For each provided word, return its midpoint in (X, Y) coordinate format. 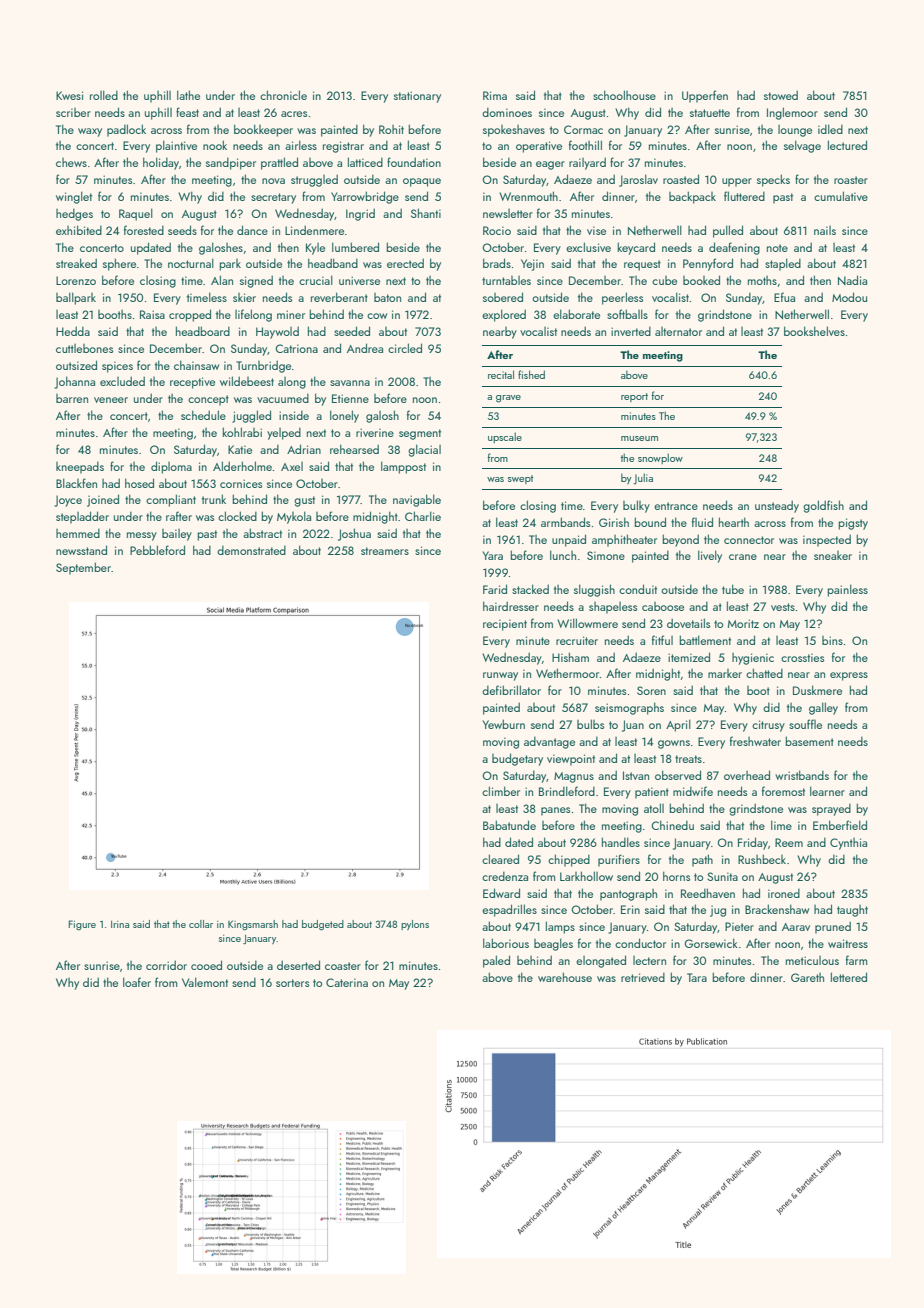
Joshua (354, 534)
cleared (500, 859)
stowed (781, 95)
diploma (171, 467)
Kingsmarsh (253, 925)
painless (847, 590)
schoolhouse (624, 95)
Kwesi (69, 95)
